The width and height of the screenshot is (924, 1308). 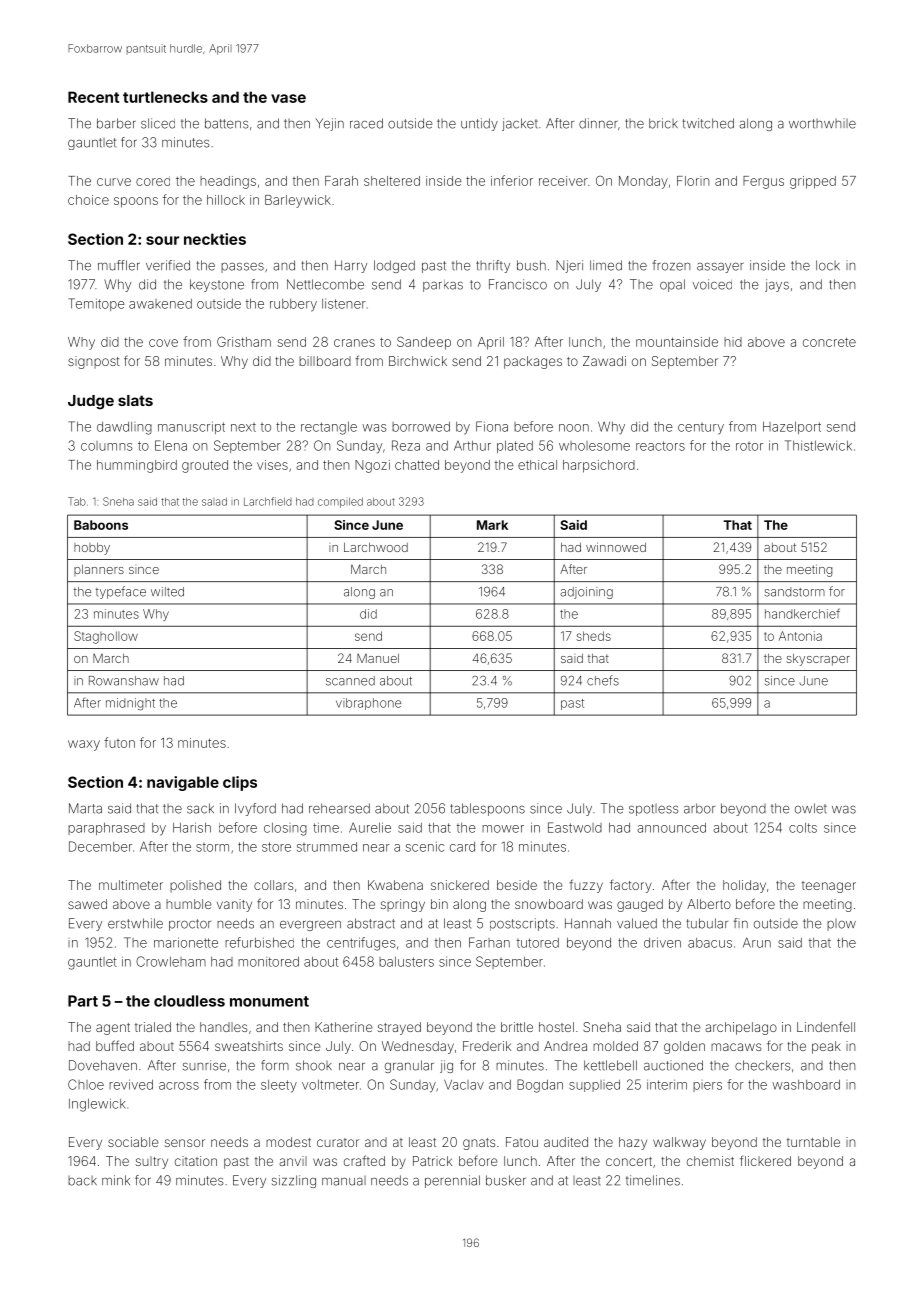 What do you see at coordinates (350, 681) in the screenshot?
I see `scanned` at bounding box center [350, 681].
